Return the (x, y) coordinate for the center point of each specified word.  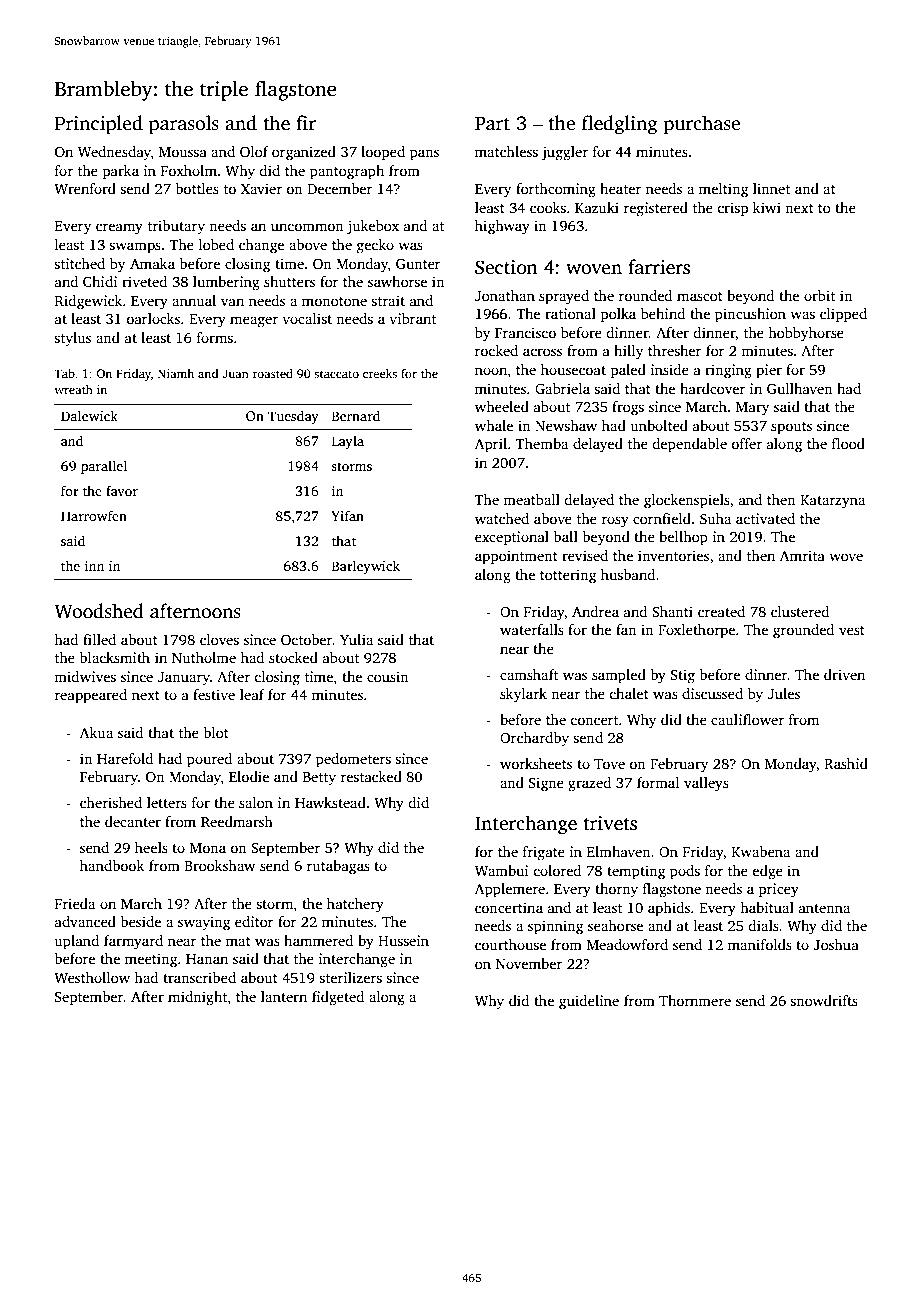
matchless (506, 151)
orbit (819, 295)
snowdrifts (824, 1000)
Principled (99, 125)
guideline (589, 1002)
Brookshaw (219, 865)
